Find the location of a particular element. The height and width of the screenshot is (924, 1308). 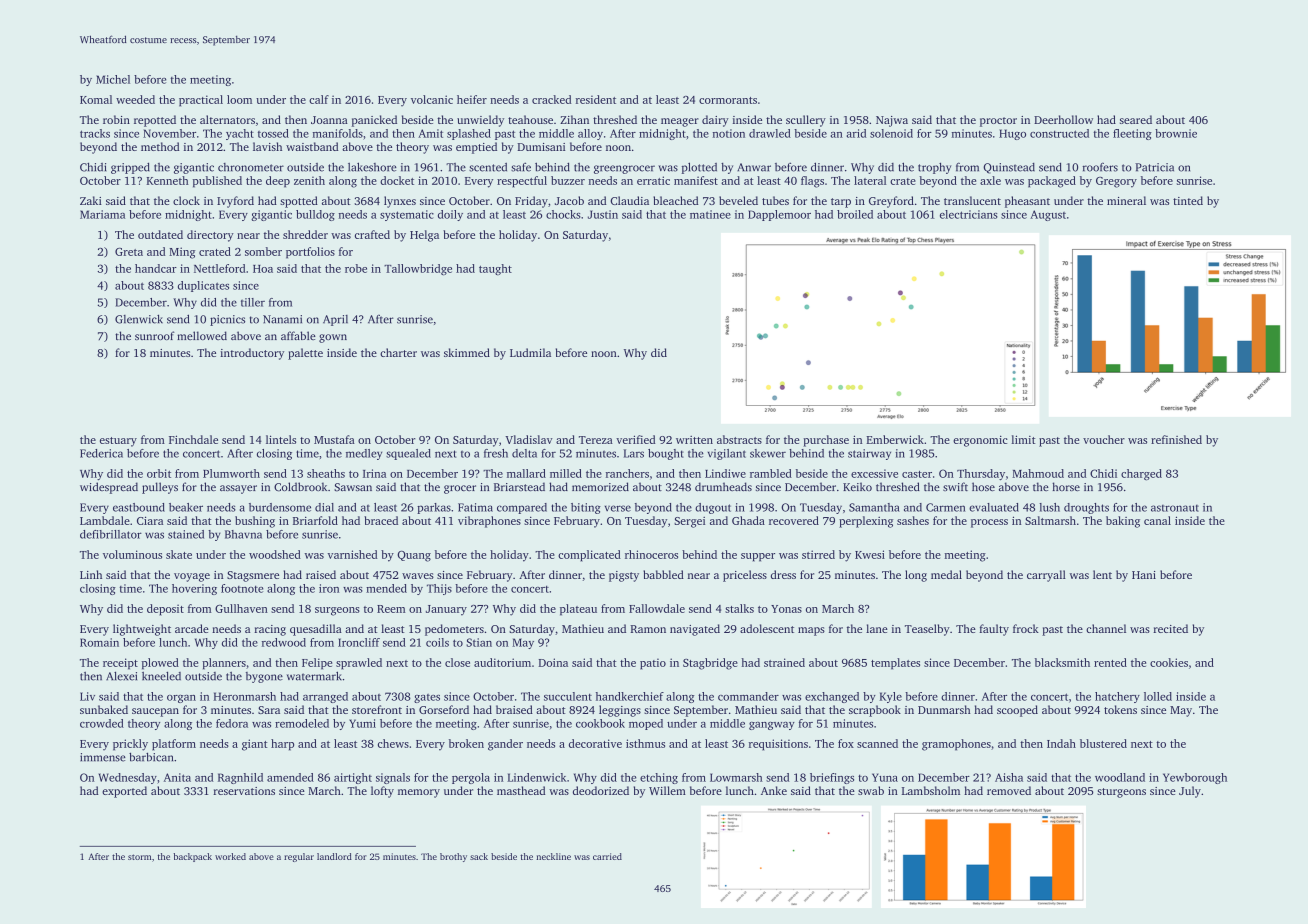

sack is located at coordinates (479, 856).
